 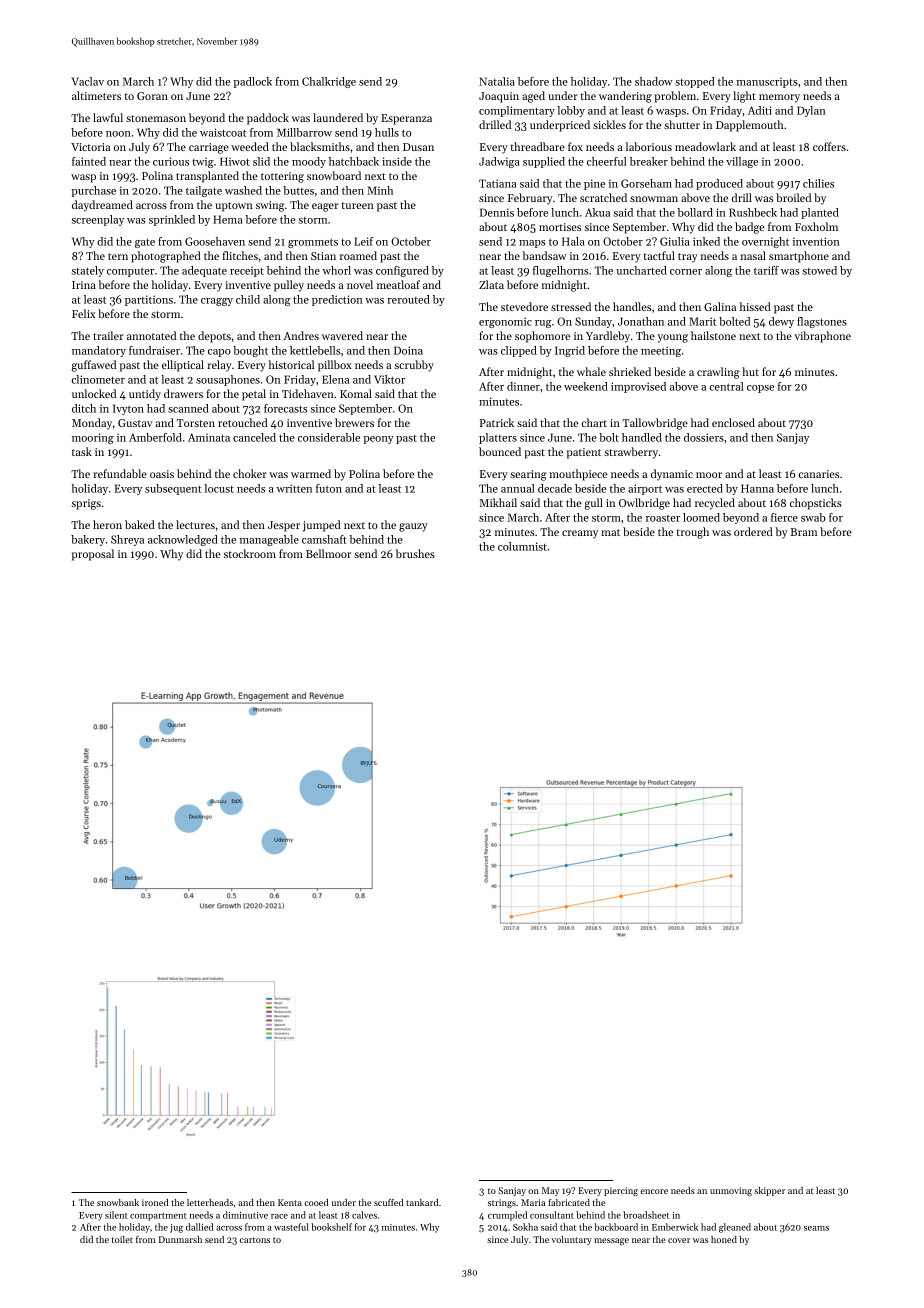 I want to click on snowbank, so click(x=118, y=1202).
